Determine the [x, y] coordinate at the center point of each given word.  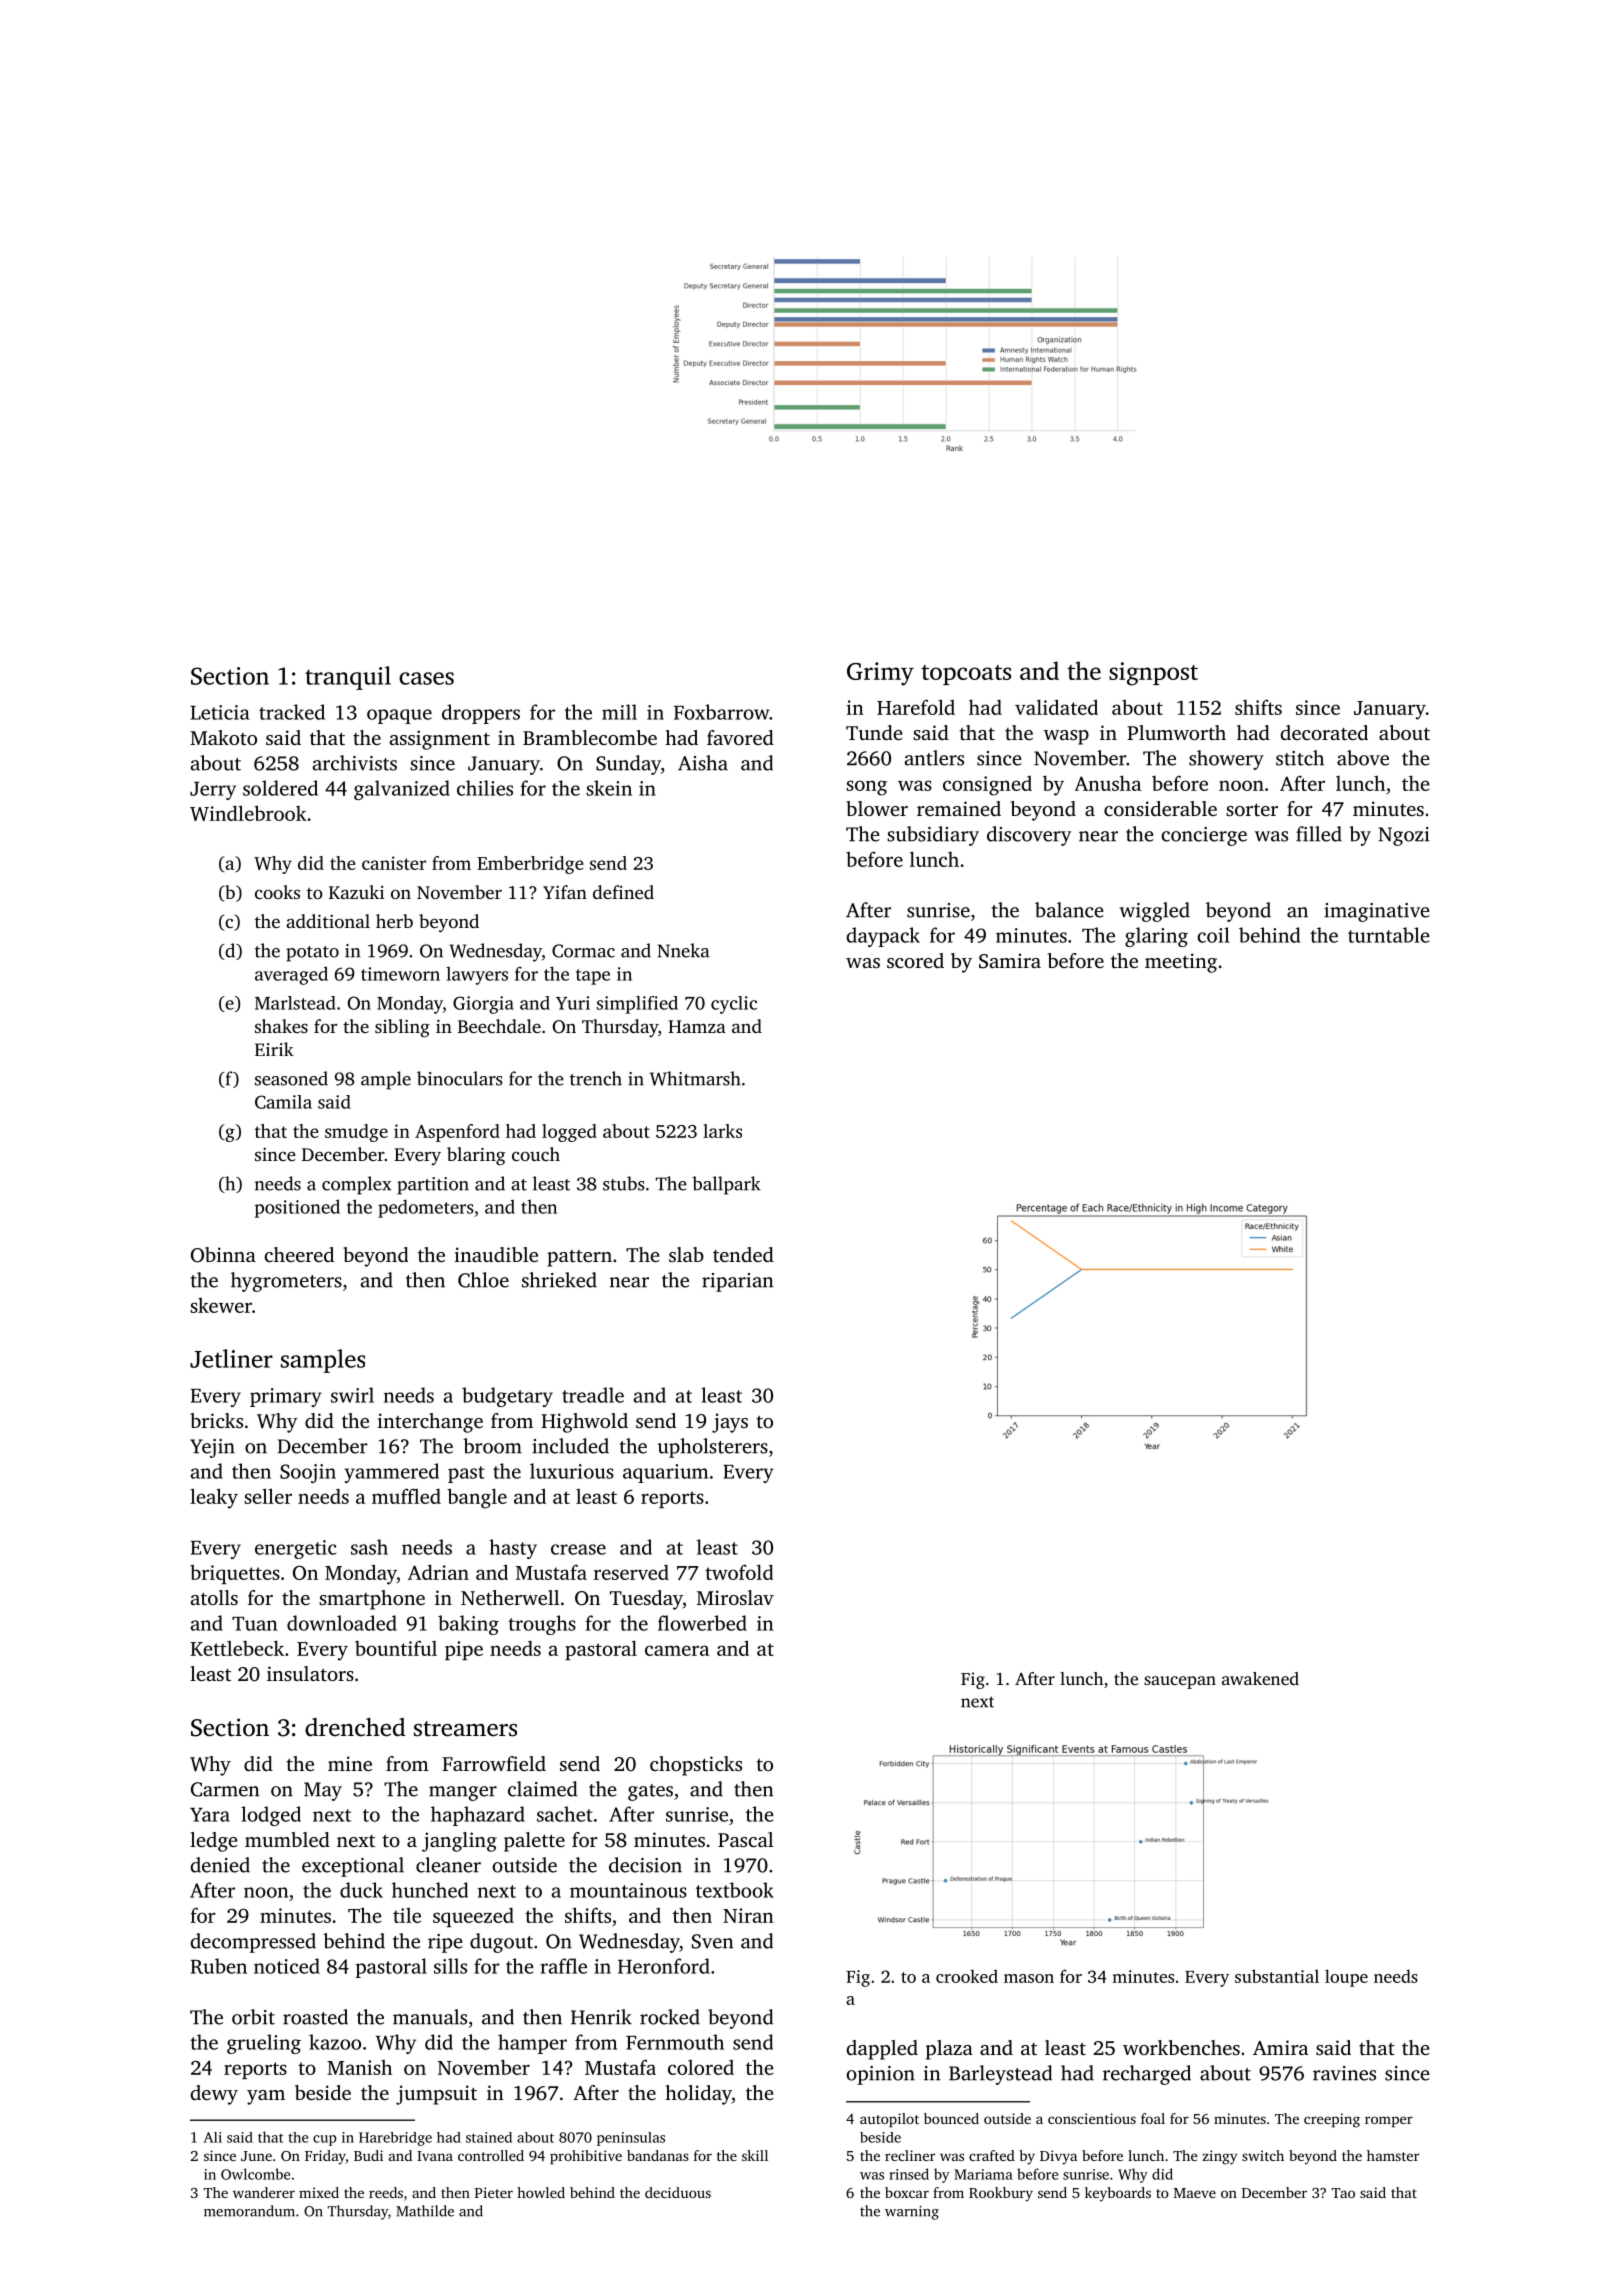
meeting [1181, 963]
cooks [277, 892]
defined [623, 892]
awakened [1260, 1678]
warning [912, 2213]
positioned [297, 1208]
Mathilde [425, 2211]
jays [730, 1423]
